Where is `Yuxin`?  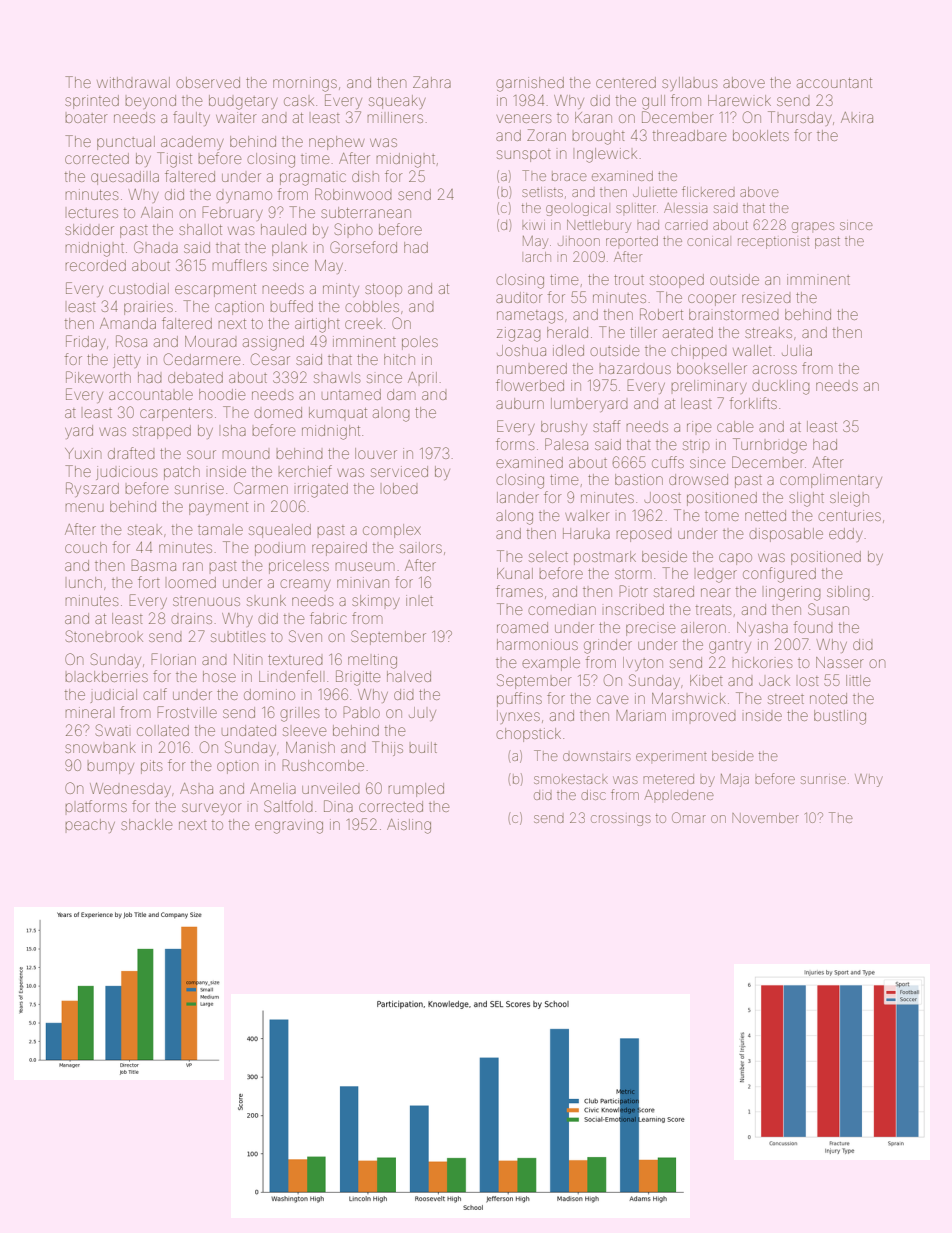 Yuxin is located at coordinates (83, 453).
